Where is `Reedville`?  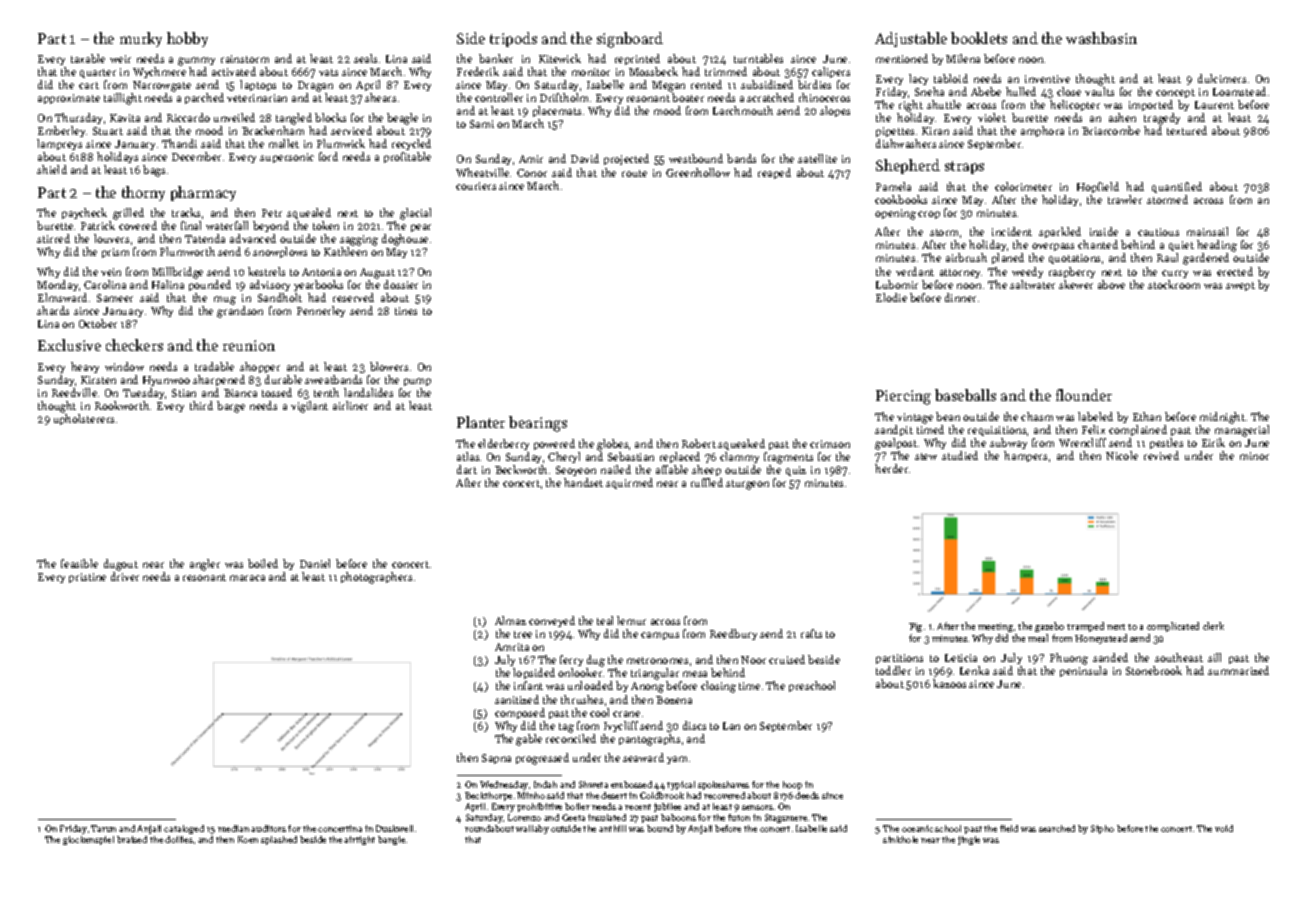 Reedville is located at coordinates (74, 392).
